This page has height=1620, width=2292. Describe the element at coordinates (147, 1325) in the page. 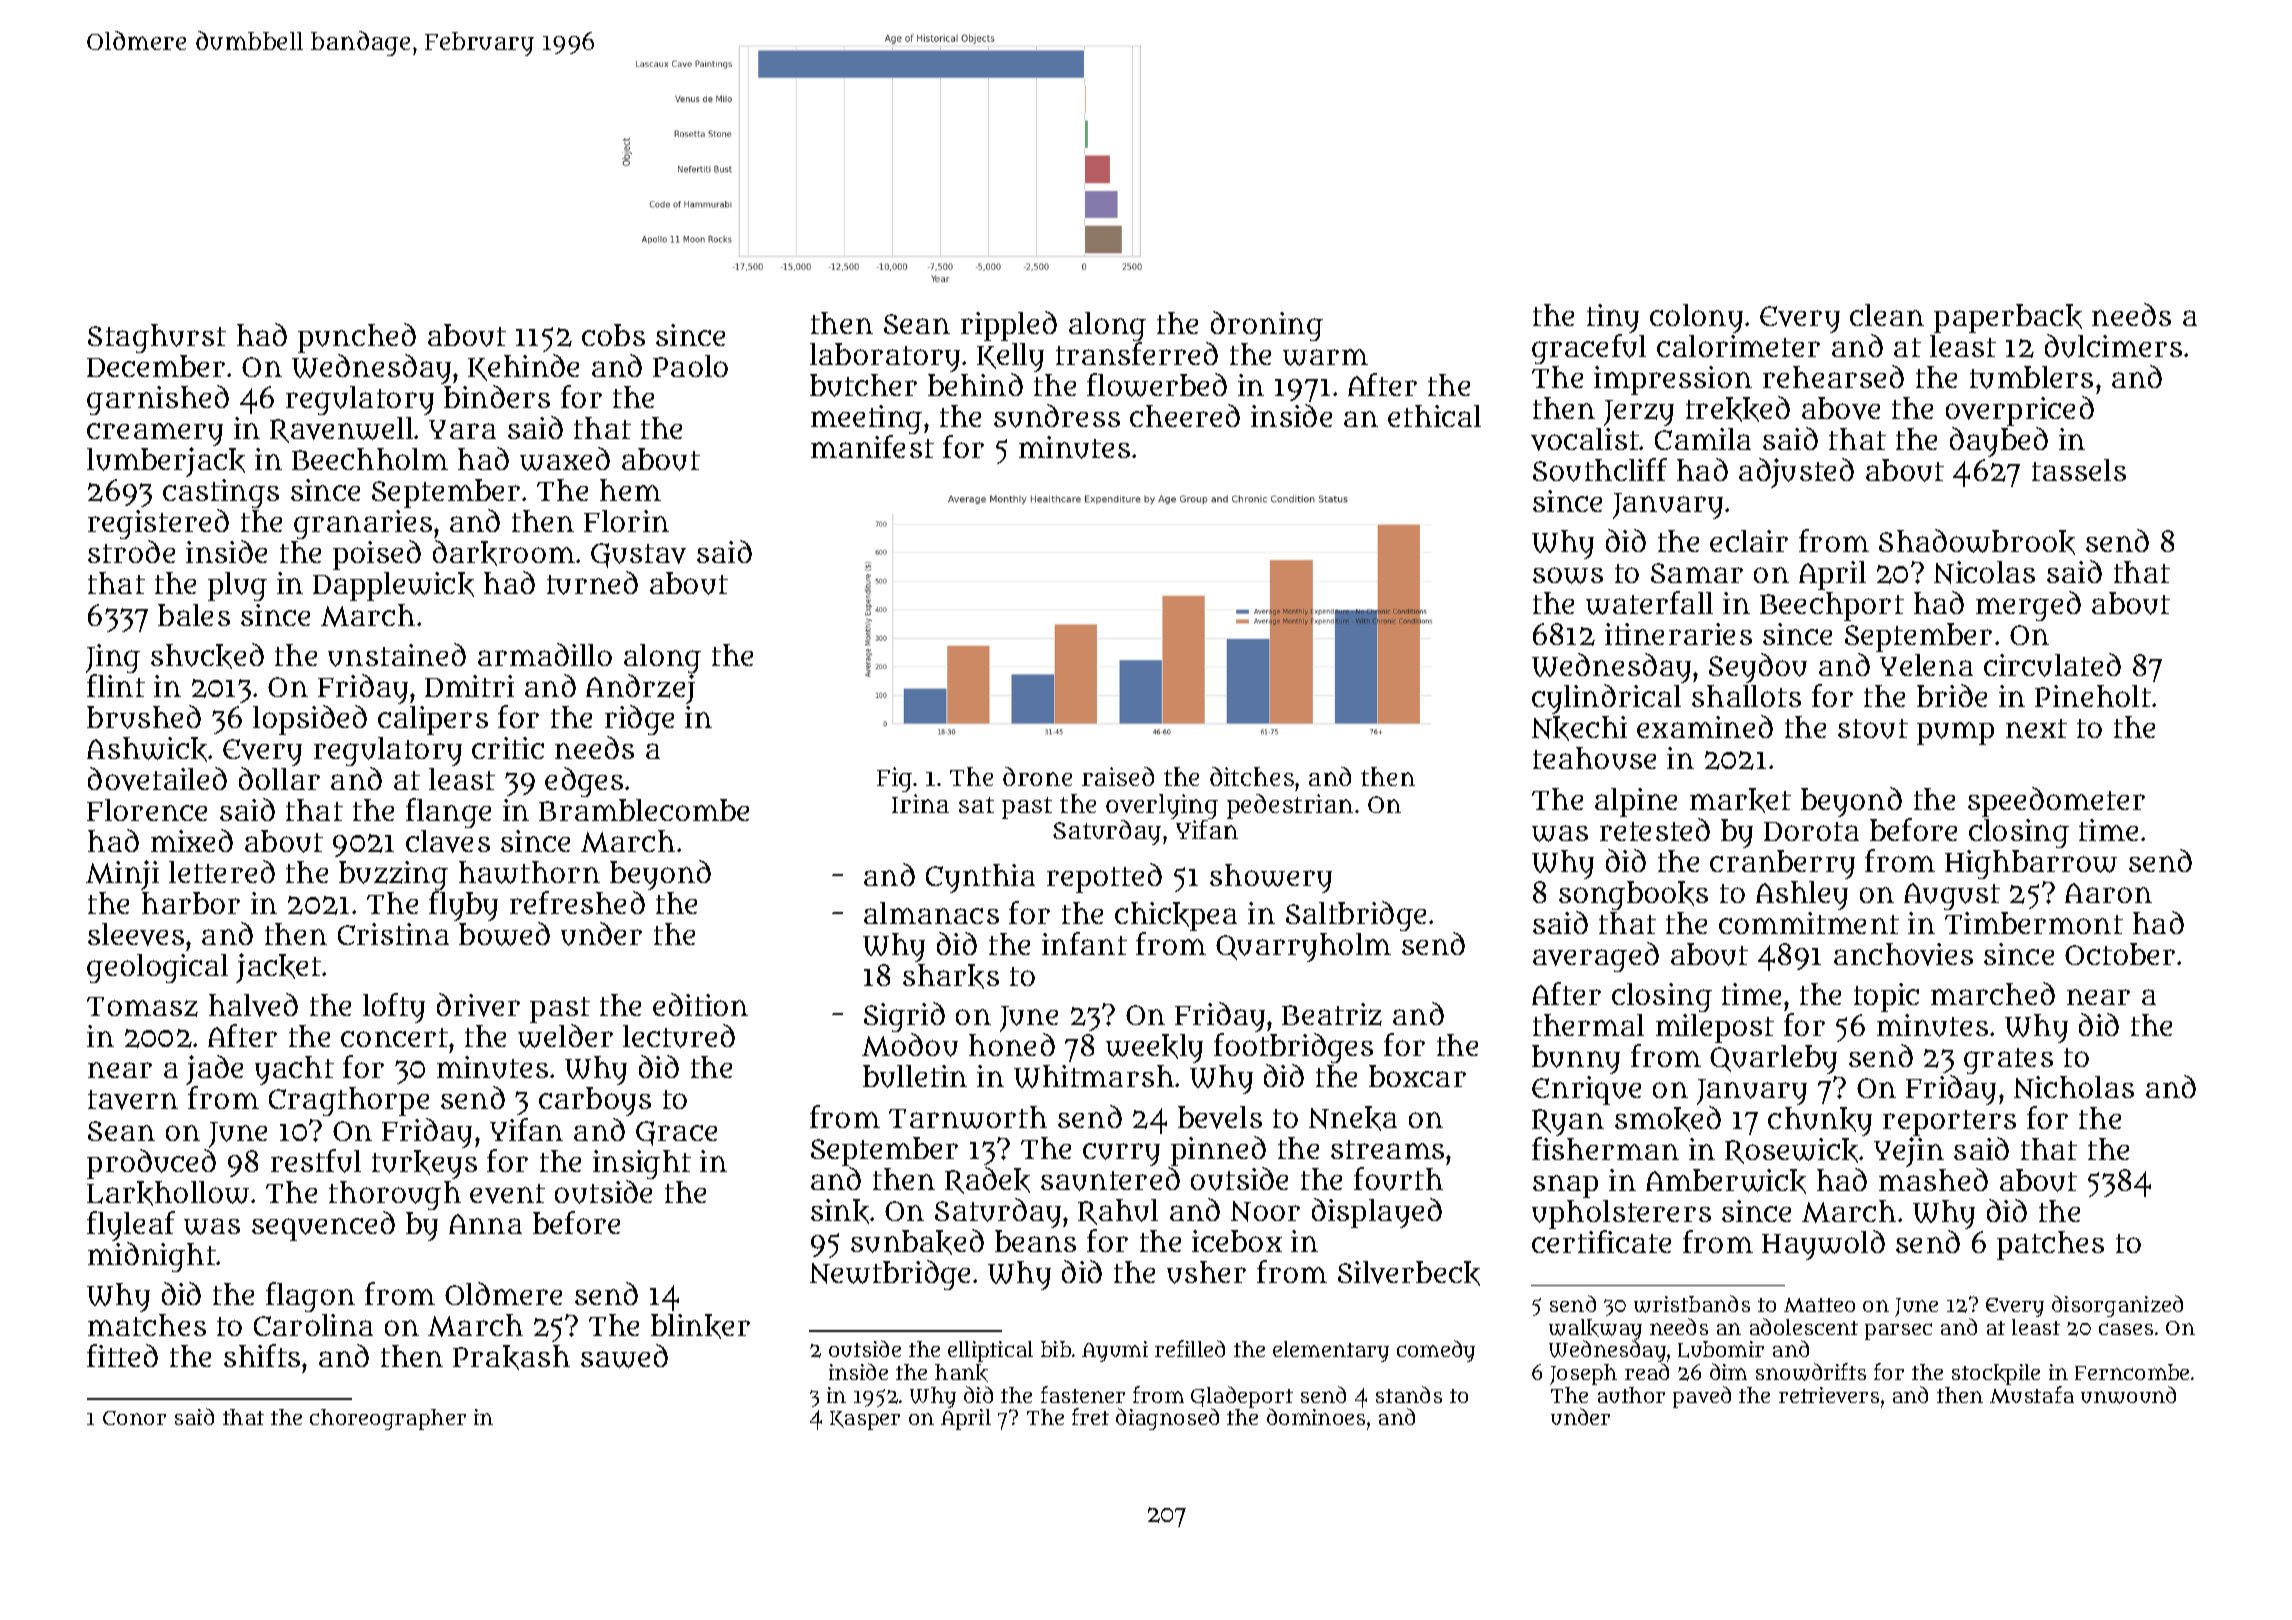

I see `matches` at that location.
